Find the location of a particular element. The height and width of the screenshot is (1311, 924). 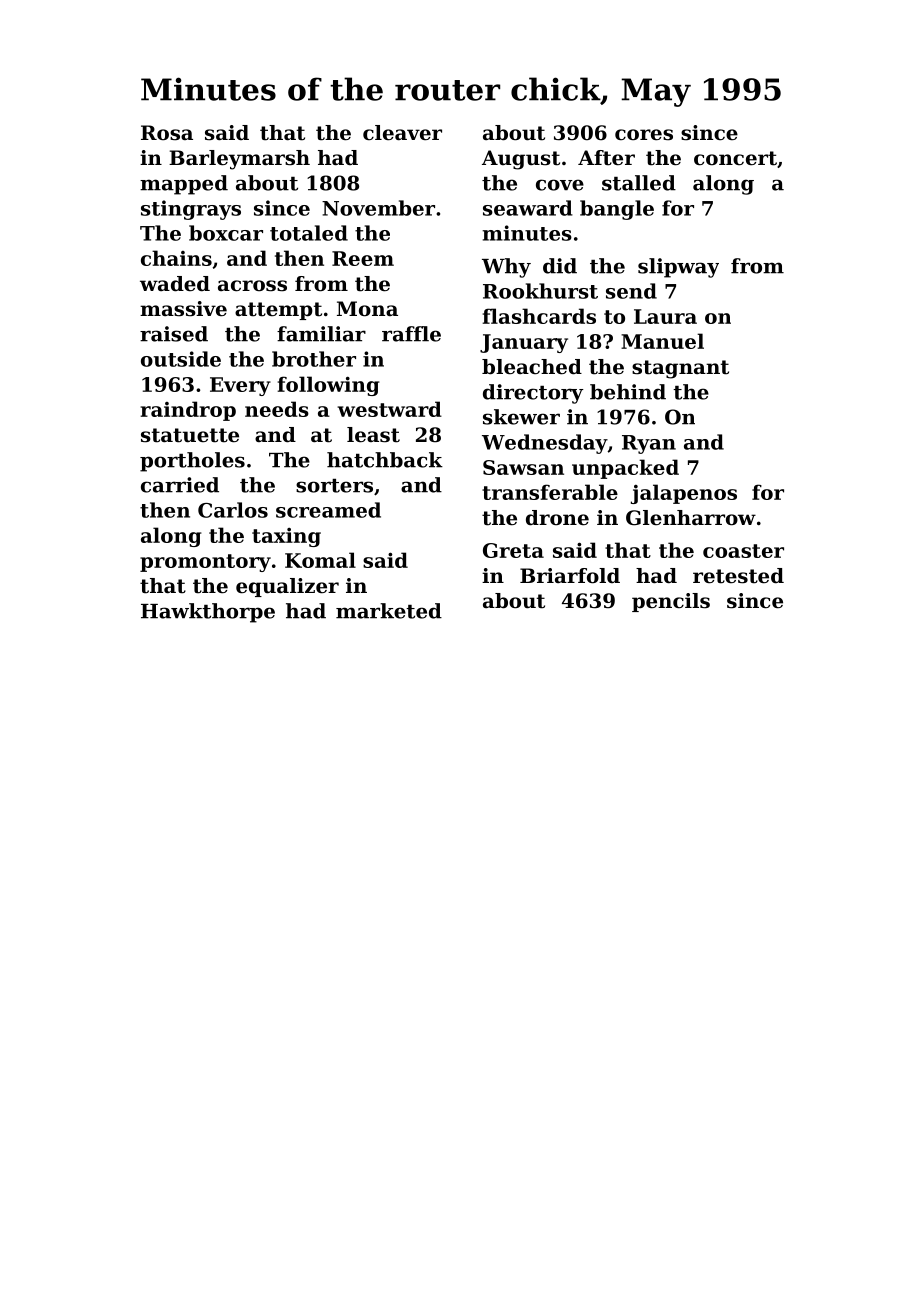

Rosa is located at coordinates (167, 133).
